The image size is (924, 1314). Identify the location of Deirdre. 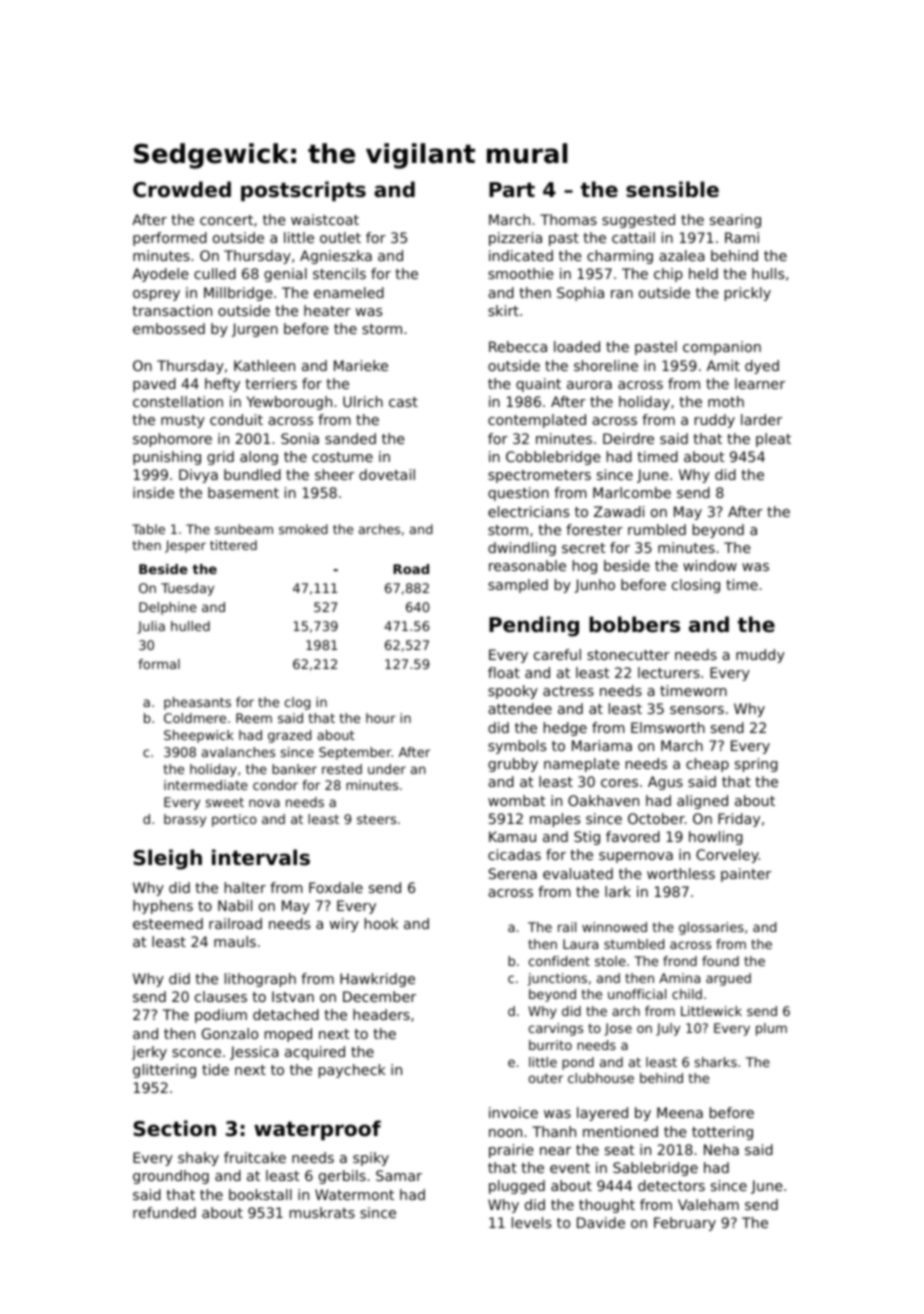
(628, 438).
